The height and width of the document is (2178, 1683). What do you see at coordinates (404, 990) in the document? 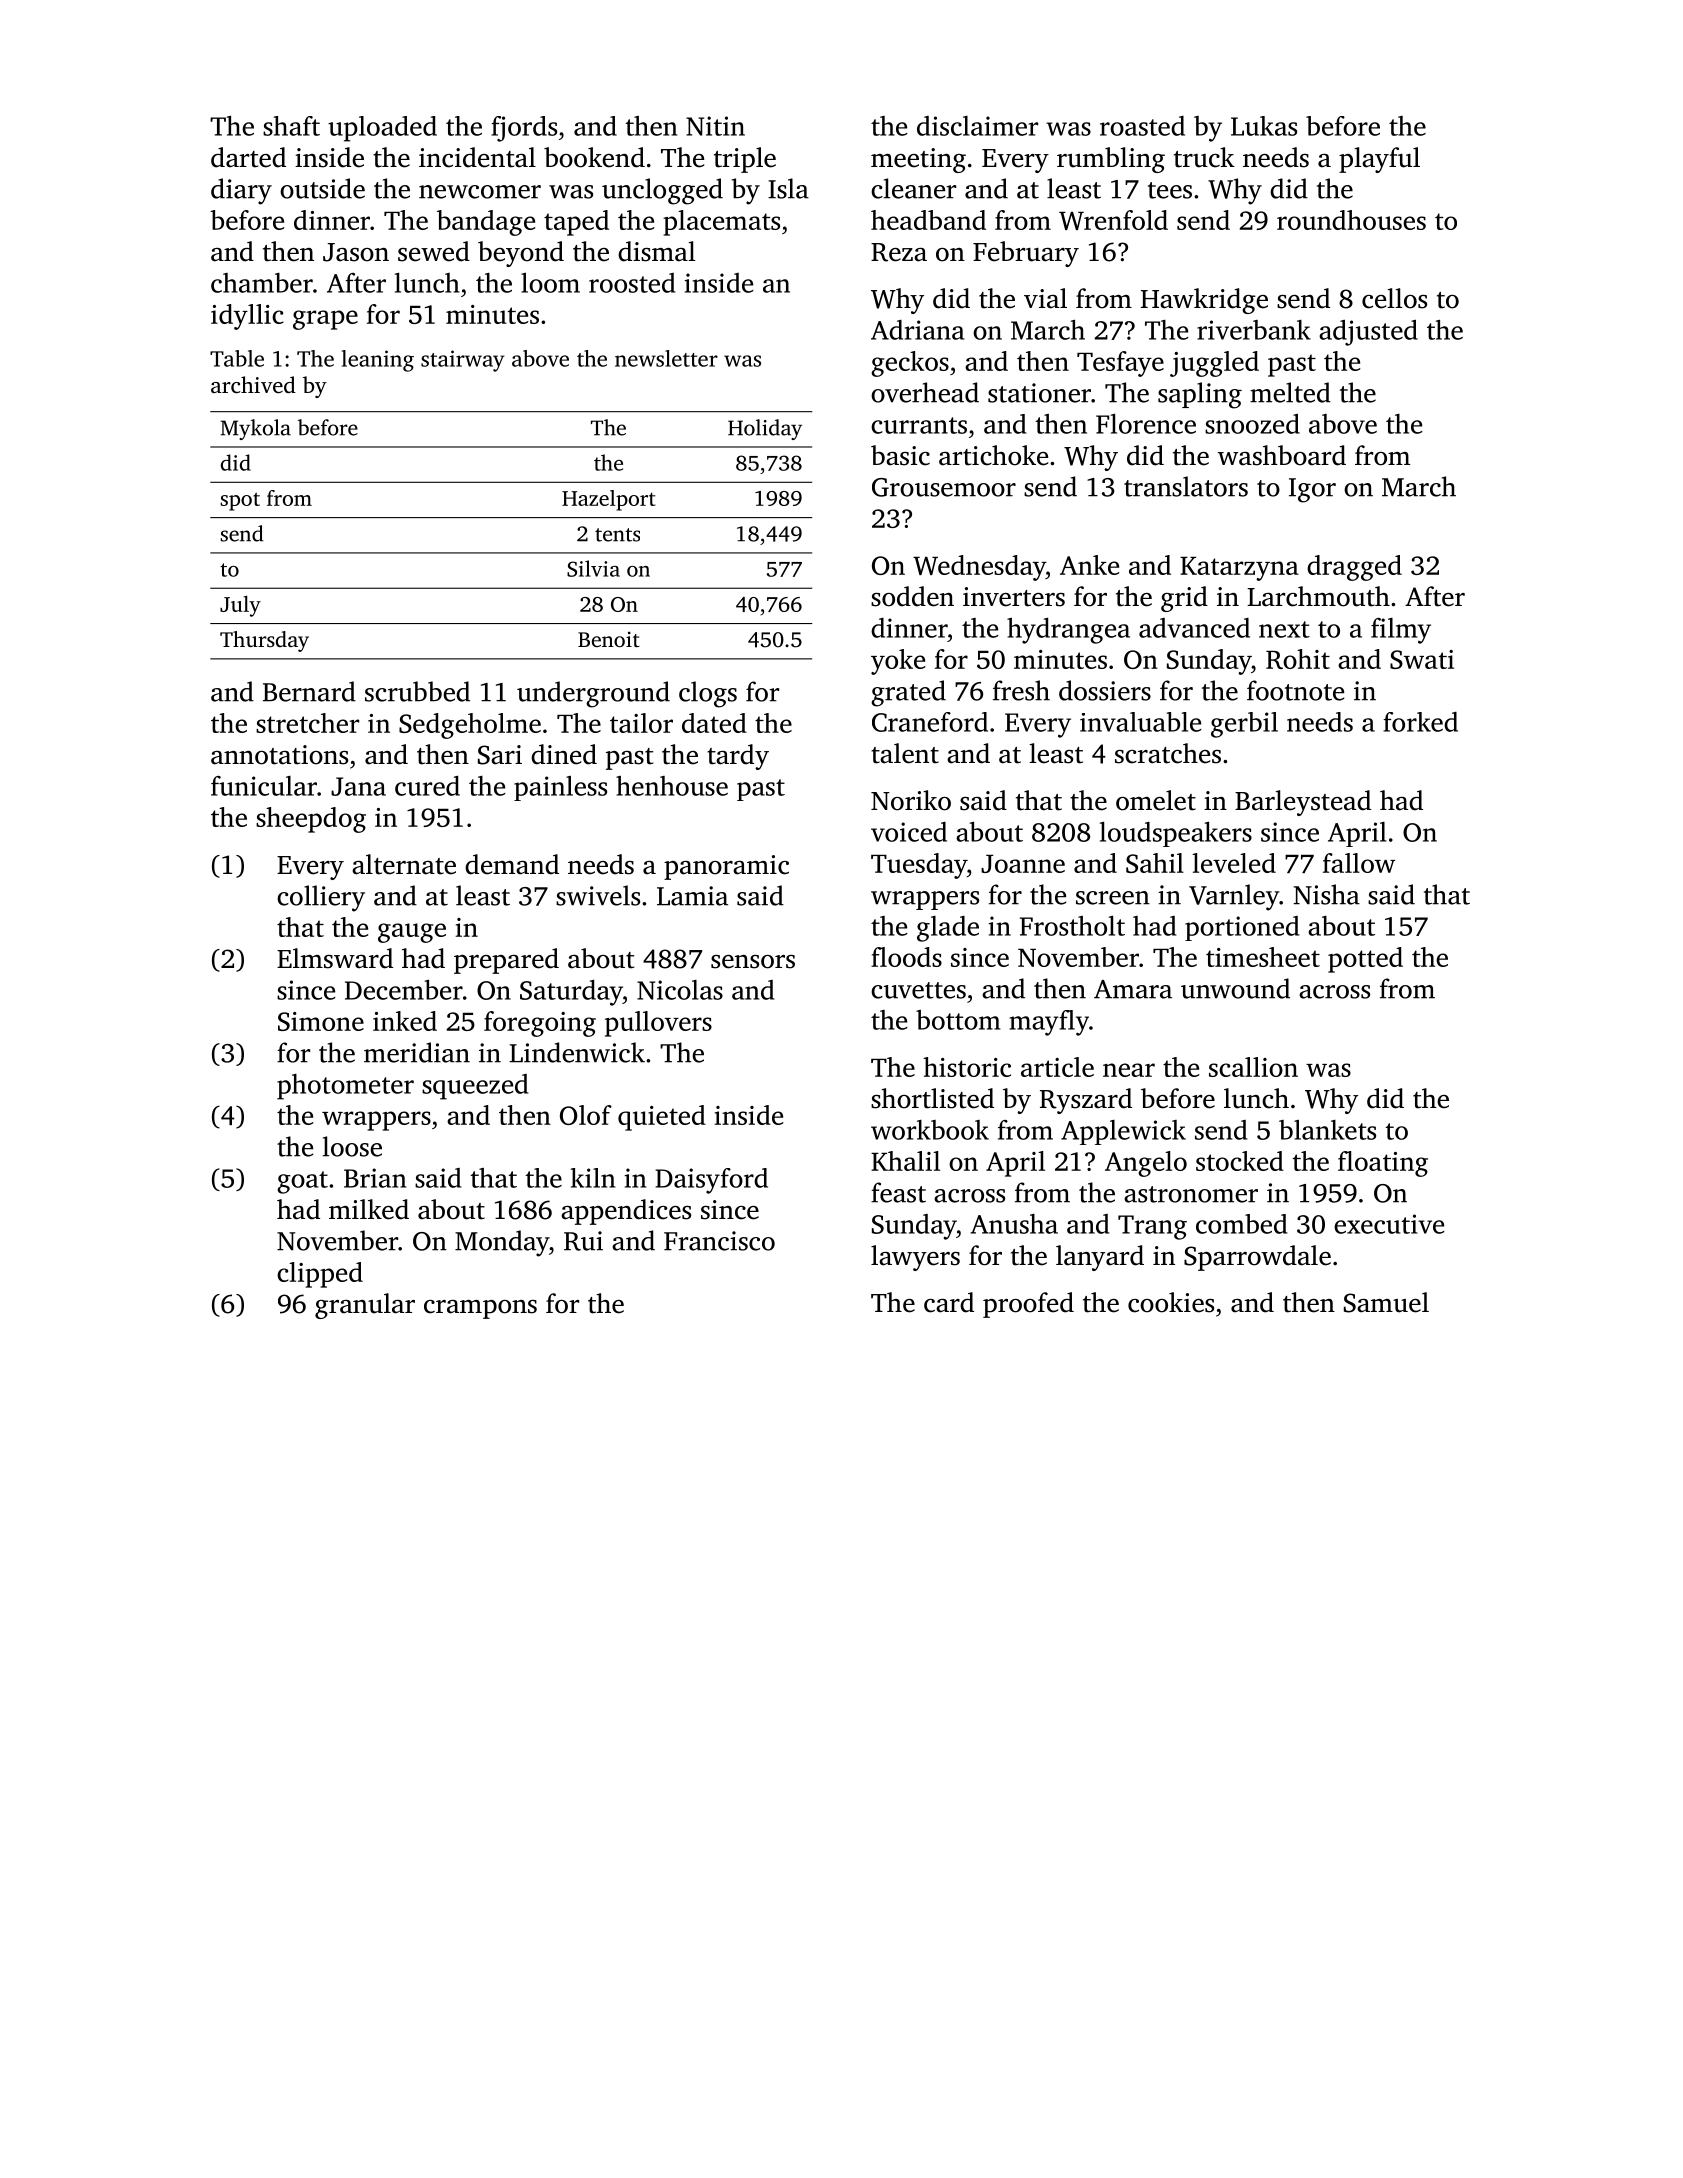
I see `December` at bounding box center [404, 990].
